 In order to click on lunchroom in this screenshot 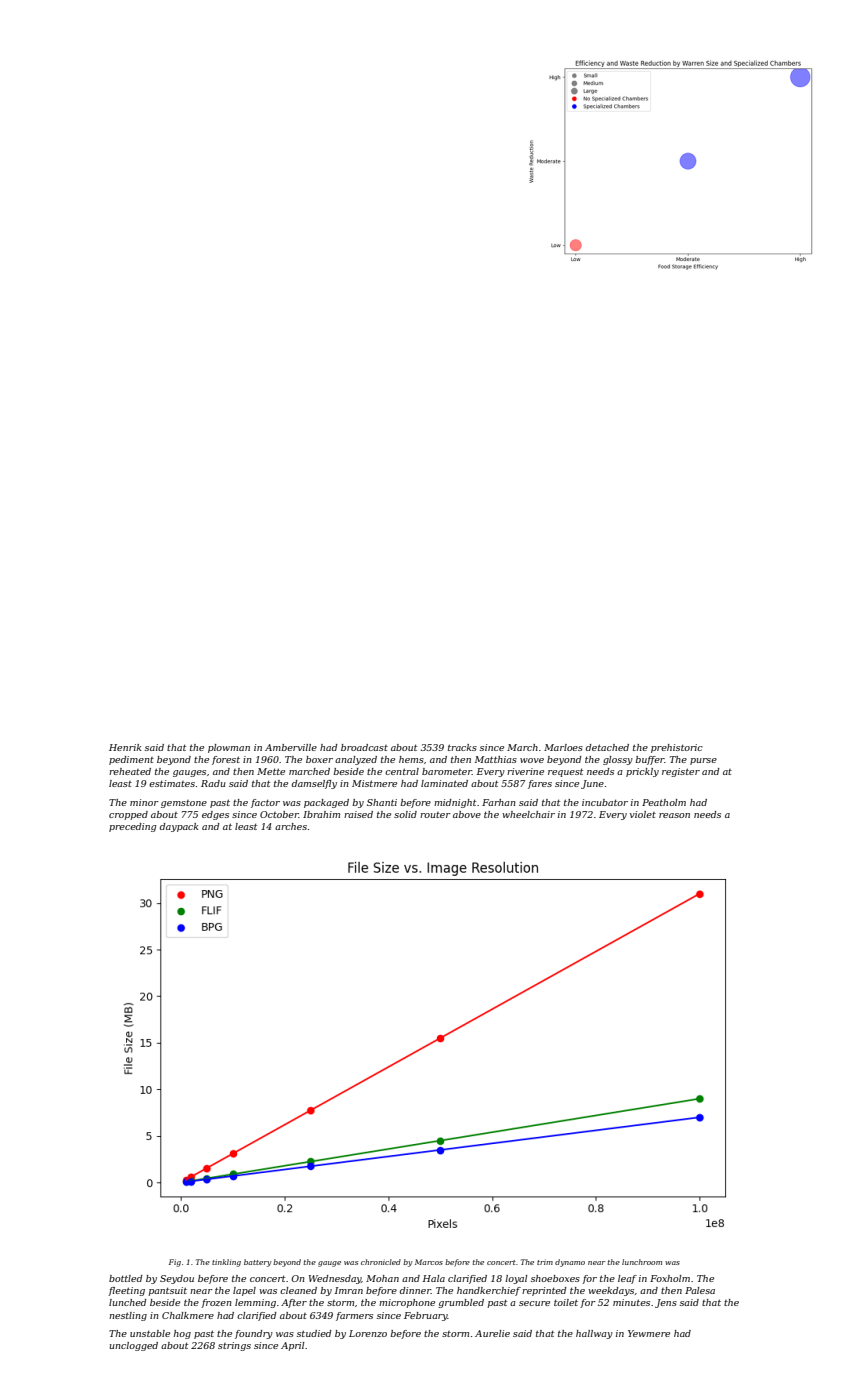, I will do `click(642, 1262)`.
